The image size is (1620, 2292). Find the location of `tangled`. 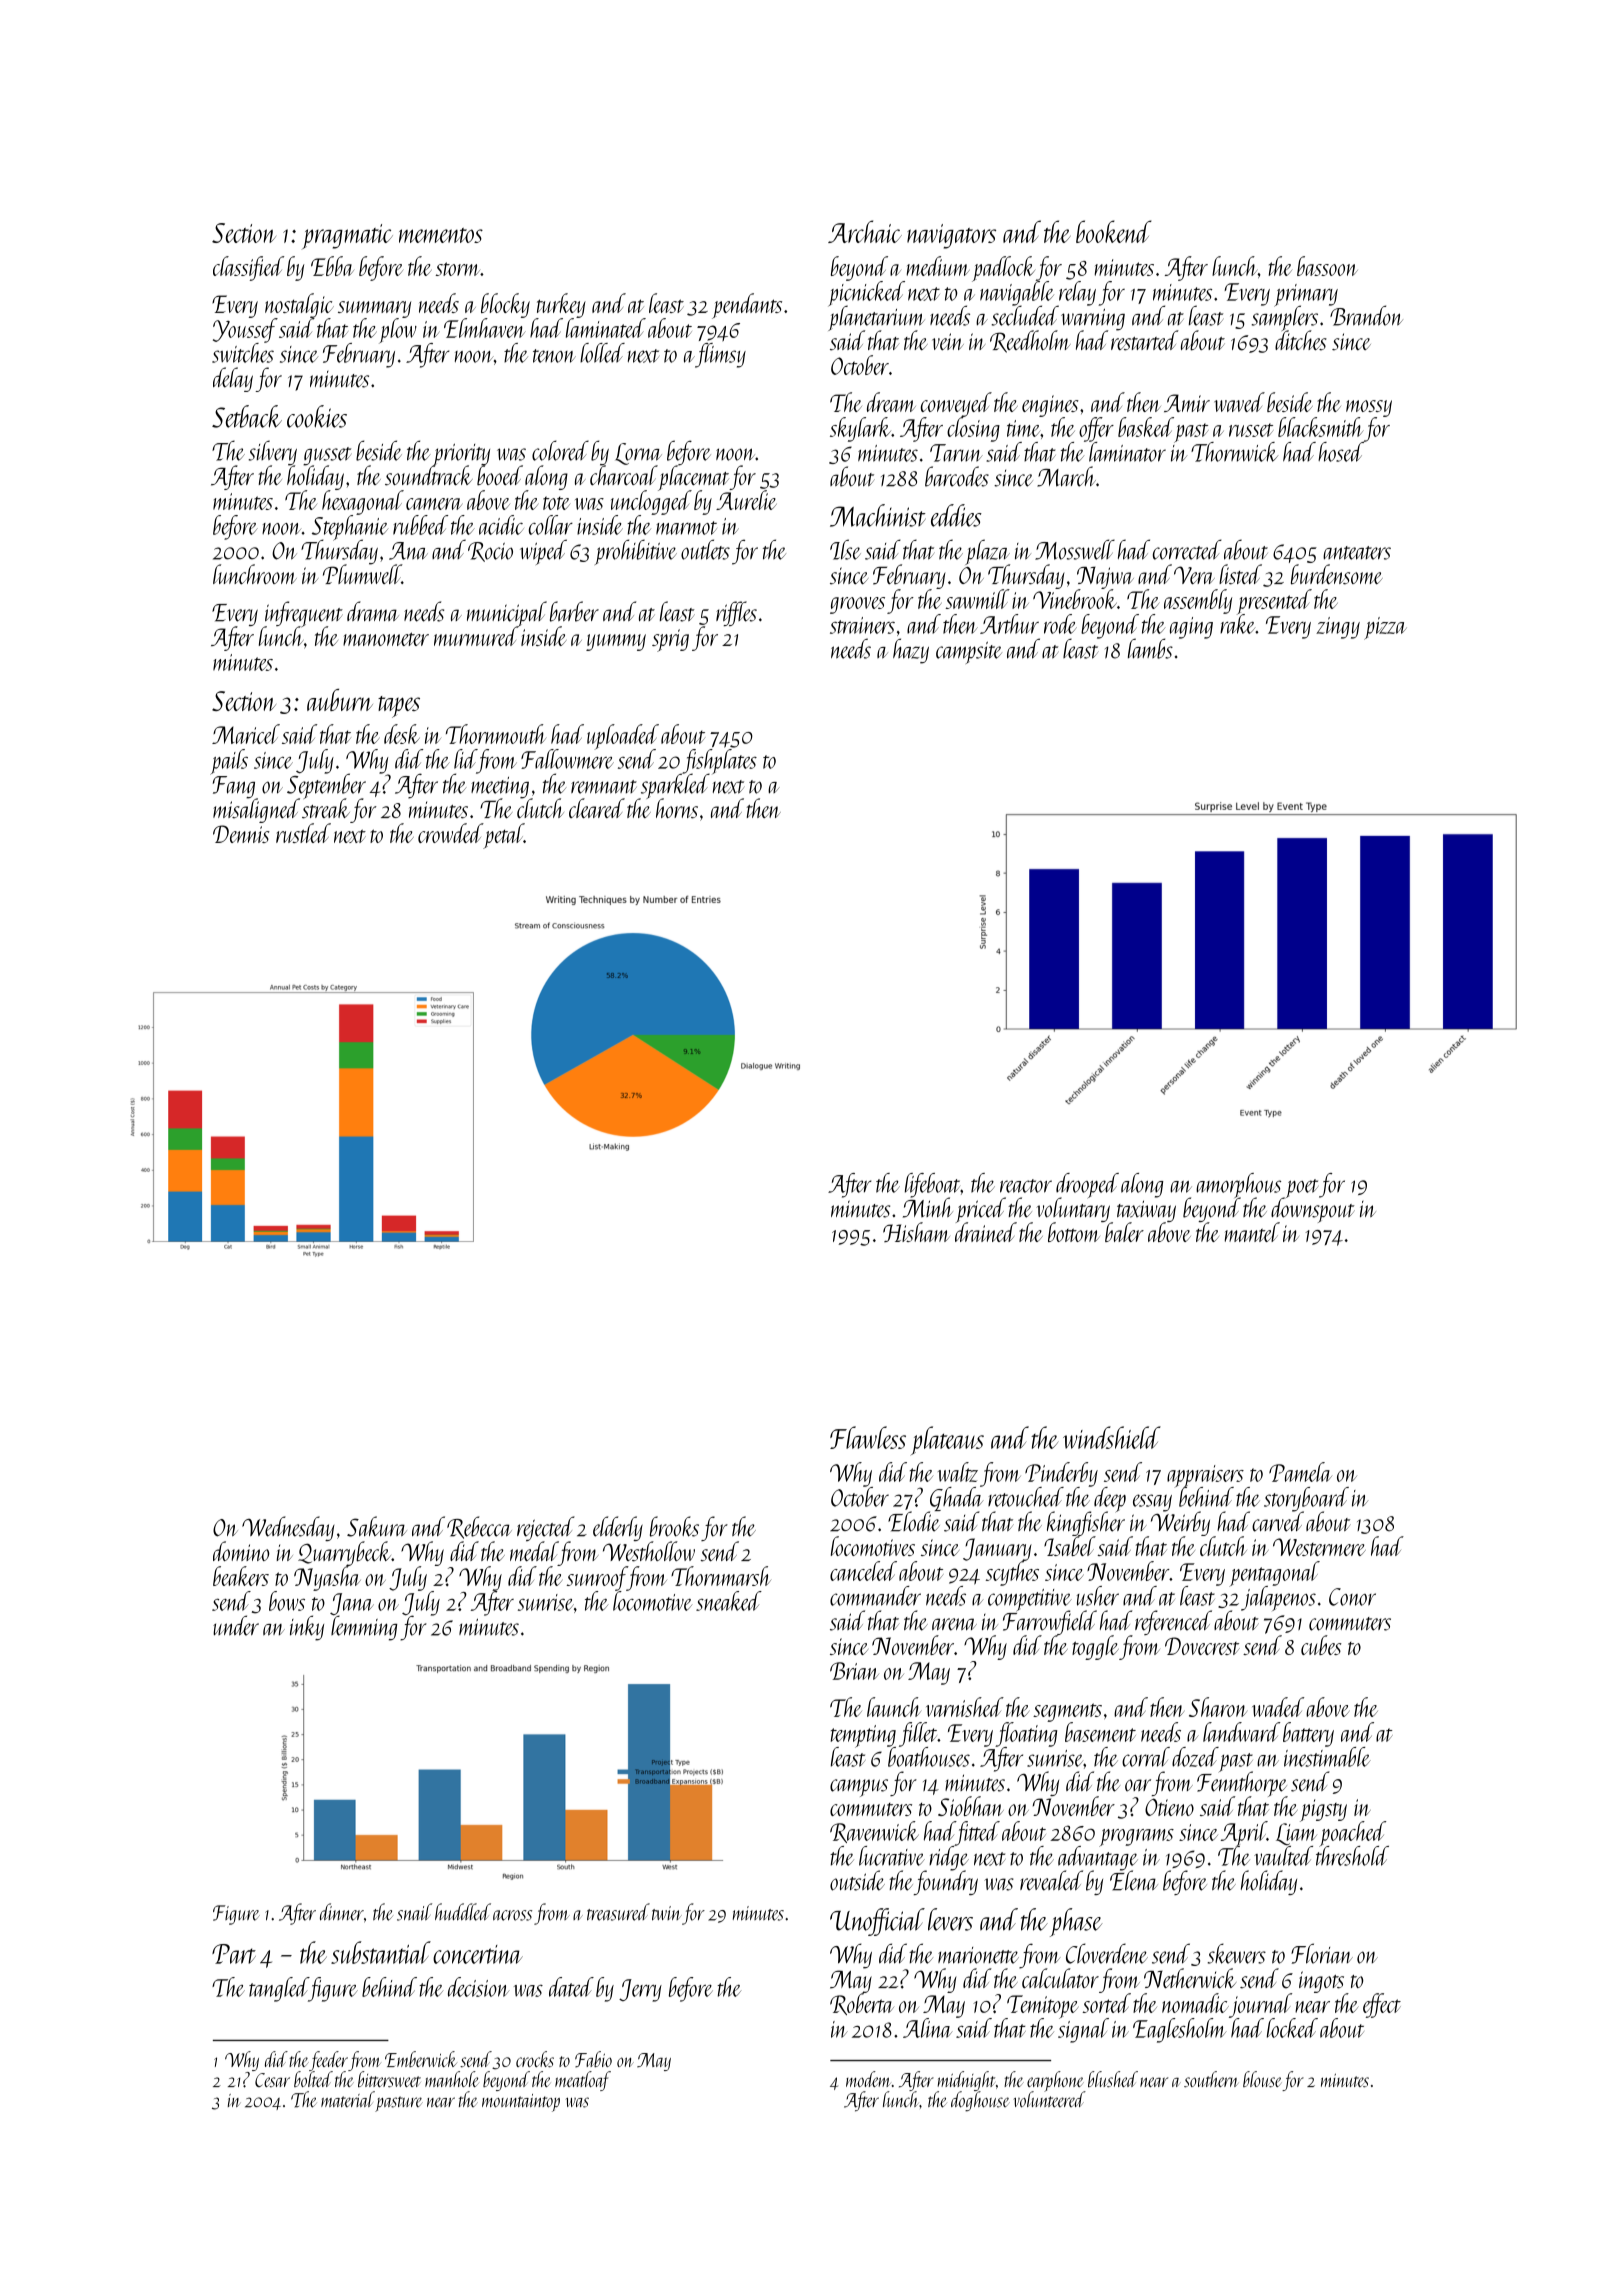

tangled is located at coordinates (279, 1989).
